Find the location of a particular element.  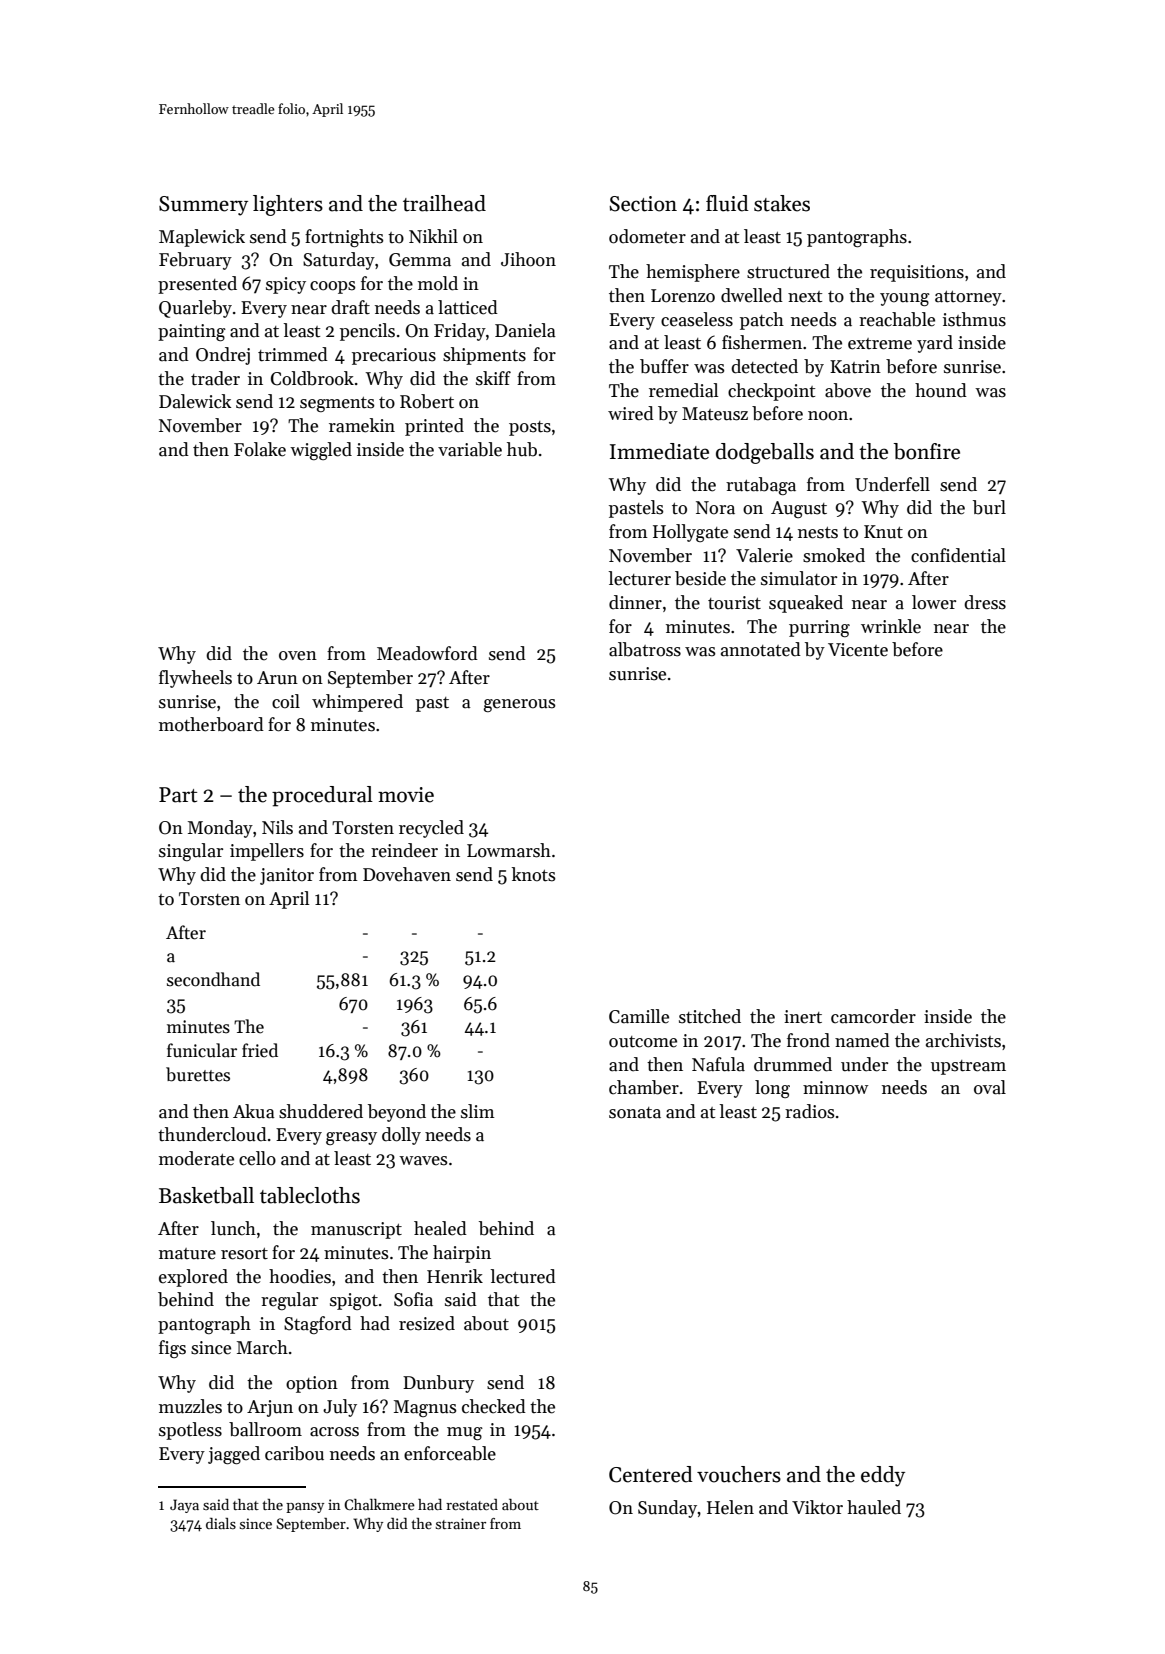

Vicente is located at coordinates (858, 650).
